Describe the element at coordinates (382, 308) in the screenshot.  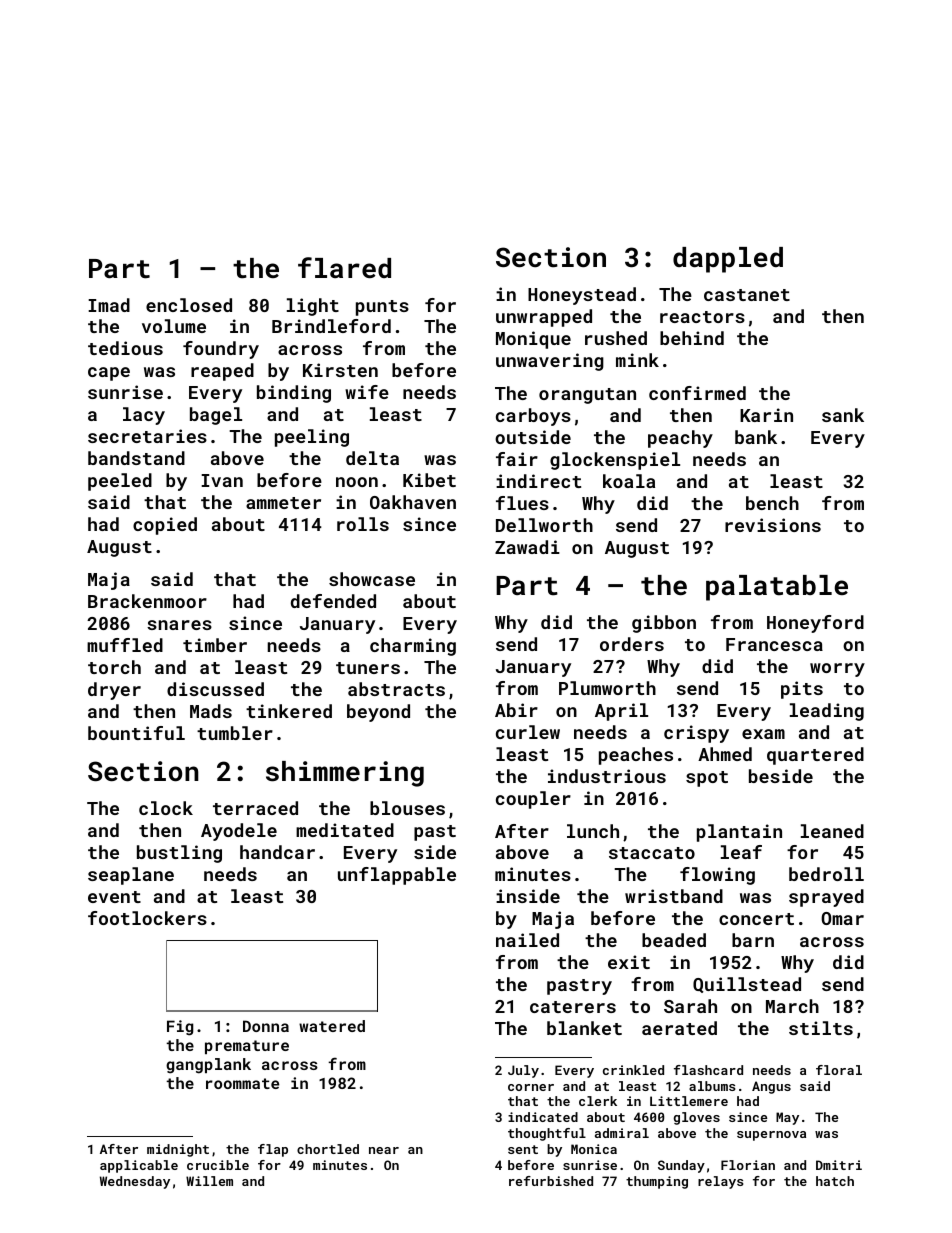
I see `punts` at that location.
